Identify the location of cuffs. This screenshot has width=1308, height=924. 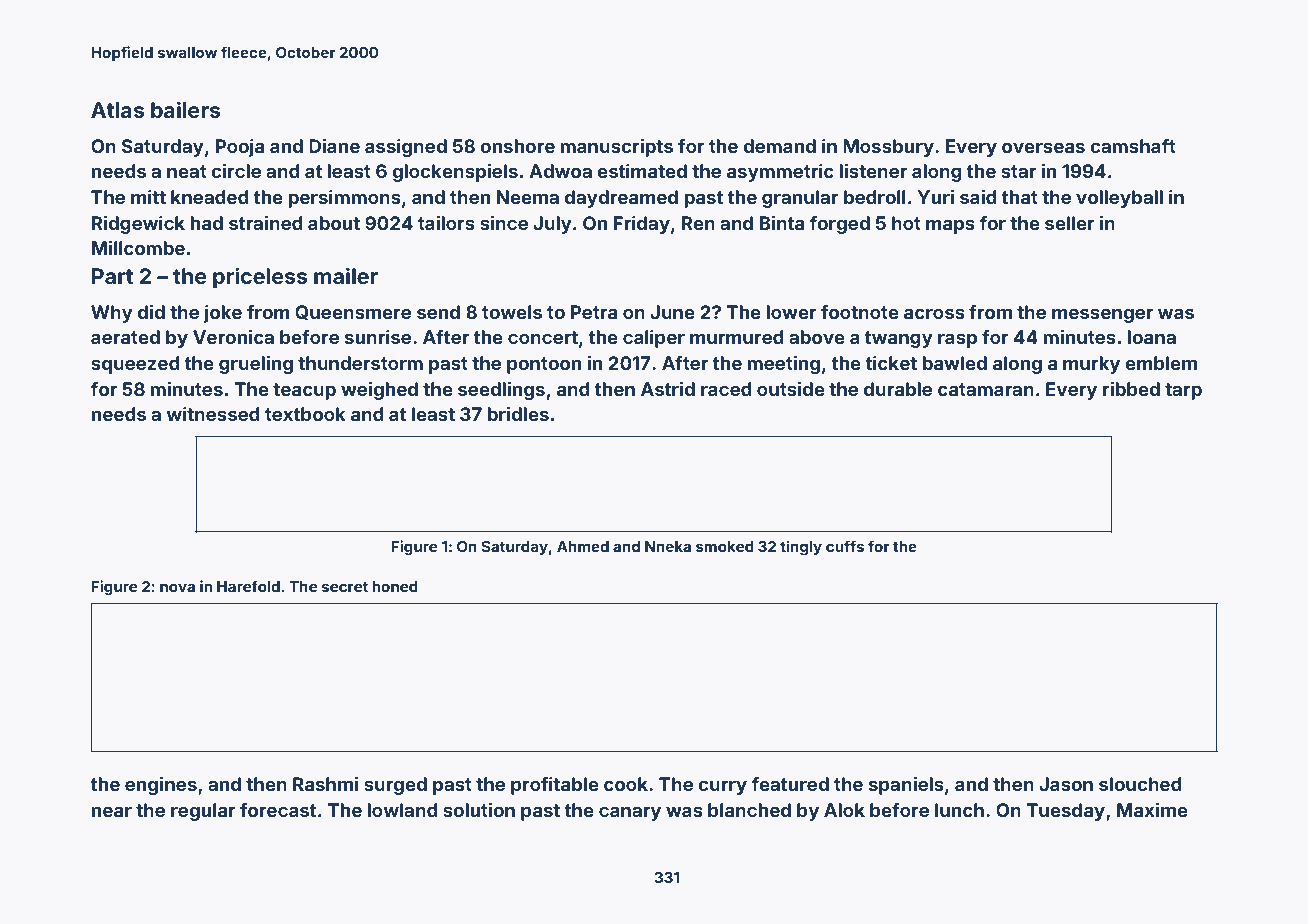
(845, 546).
